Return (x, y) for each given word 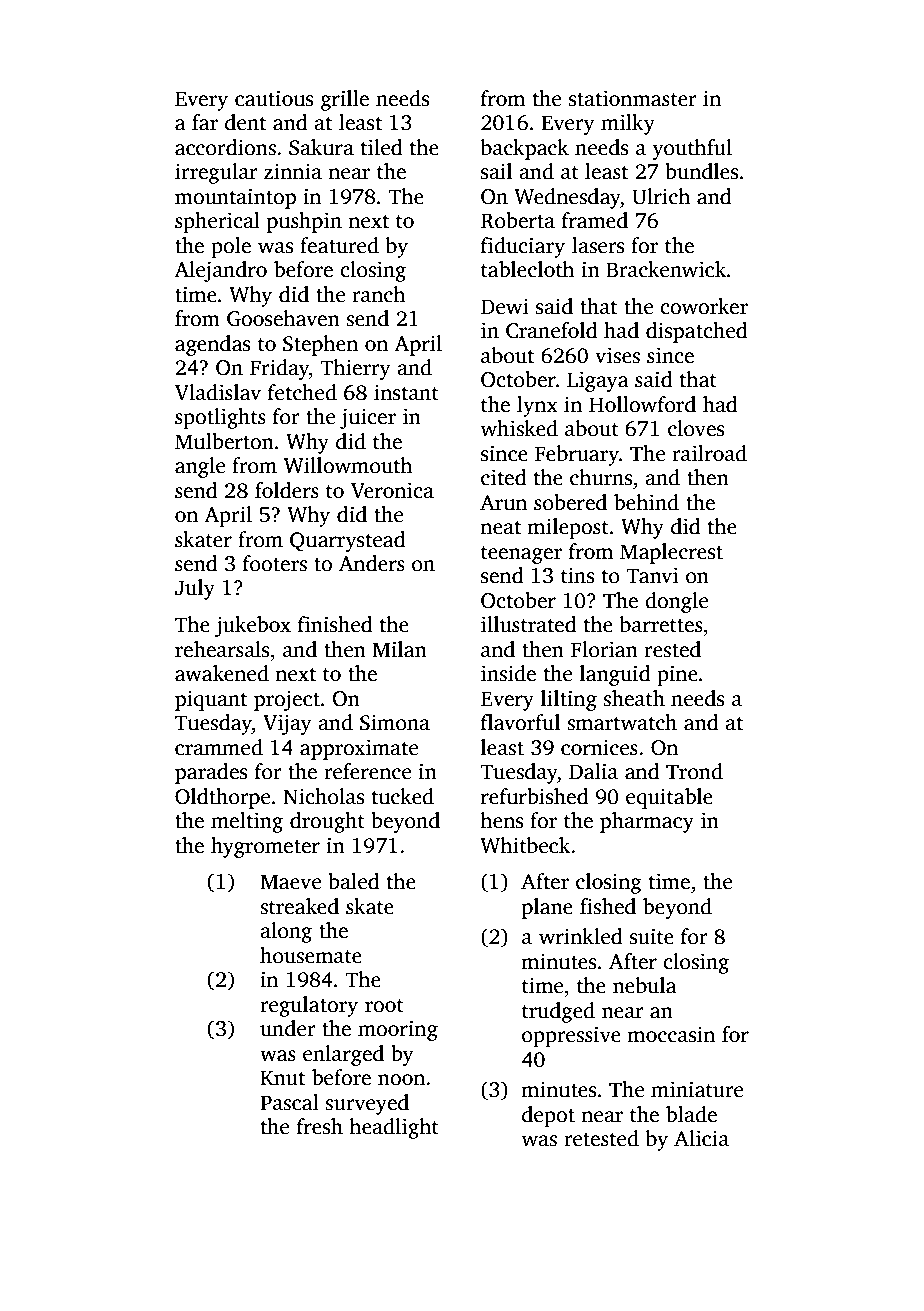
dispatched (697, 332)
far (205, 122)
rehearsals (222, 649)
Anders (372, 563)
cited (504, 477)
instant (406, 392)
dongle (676, 602)
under (288, 1028)
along (286, 932)
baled (354, 881)
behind (646, 502)
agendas (212, 345)
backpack (525, 149)
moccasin (671, 1034)
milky (628, 124)
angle (200, 467)
